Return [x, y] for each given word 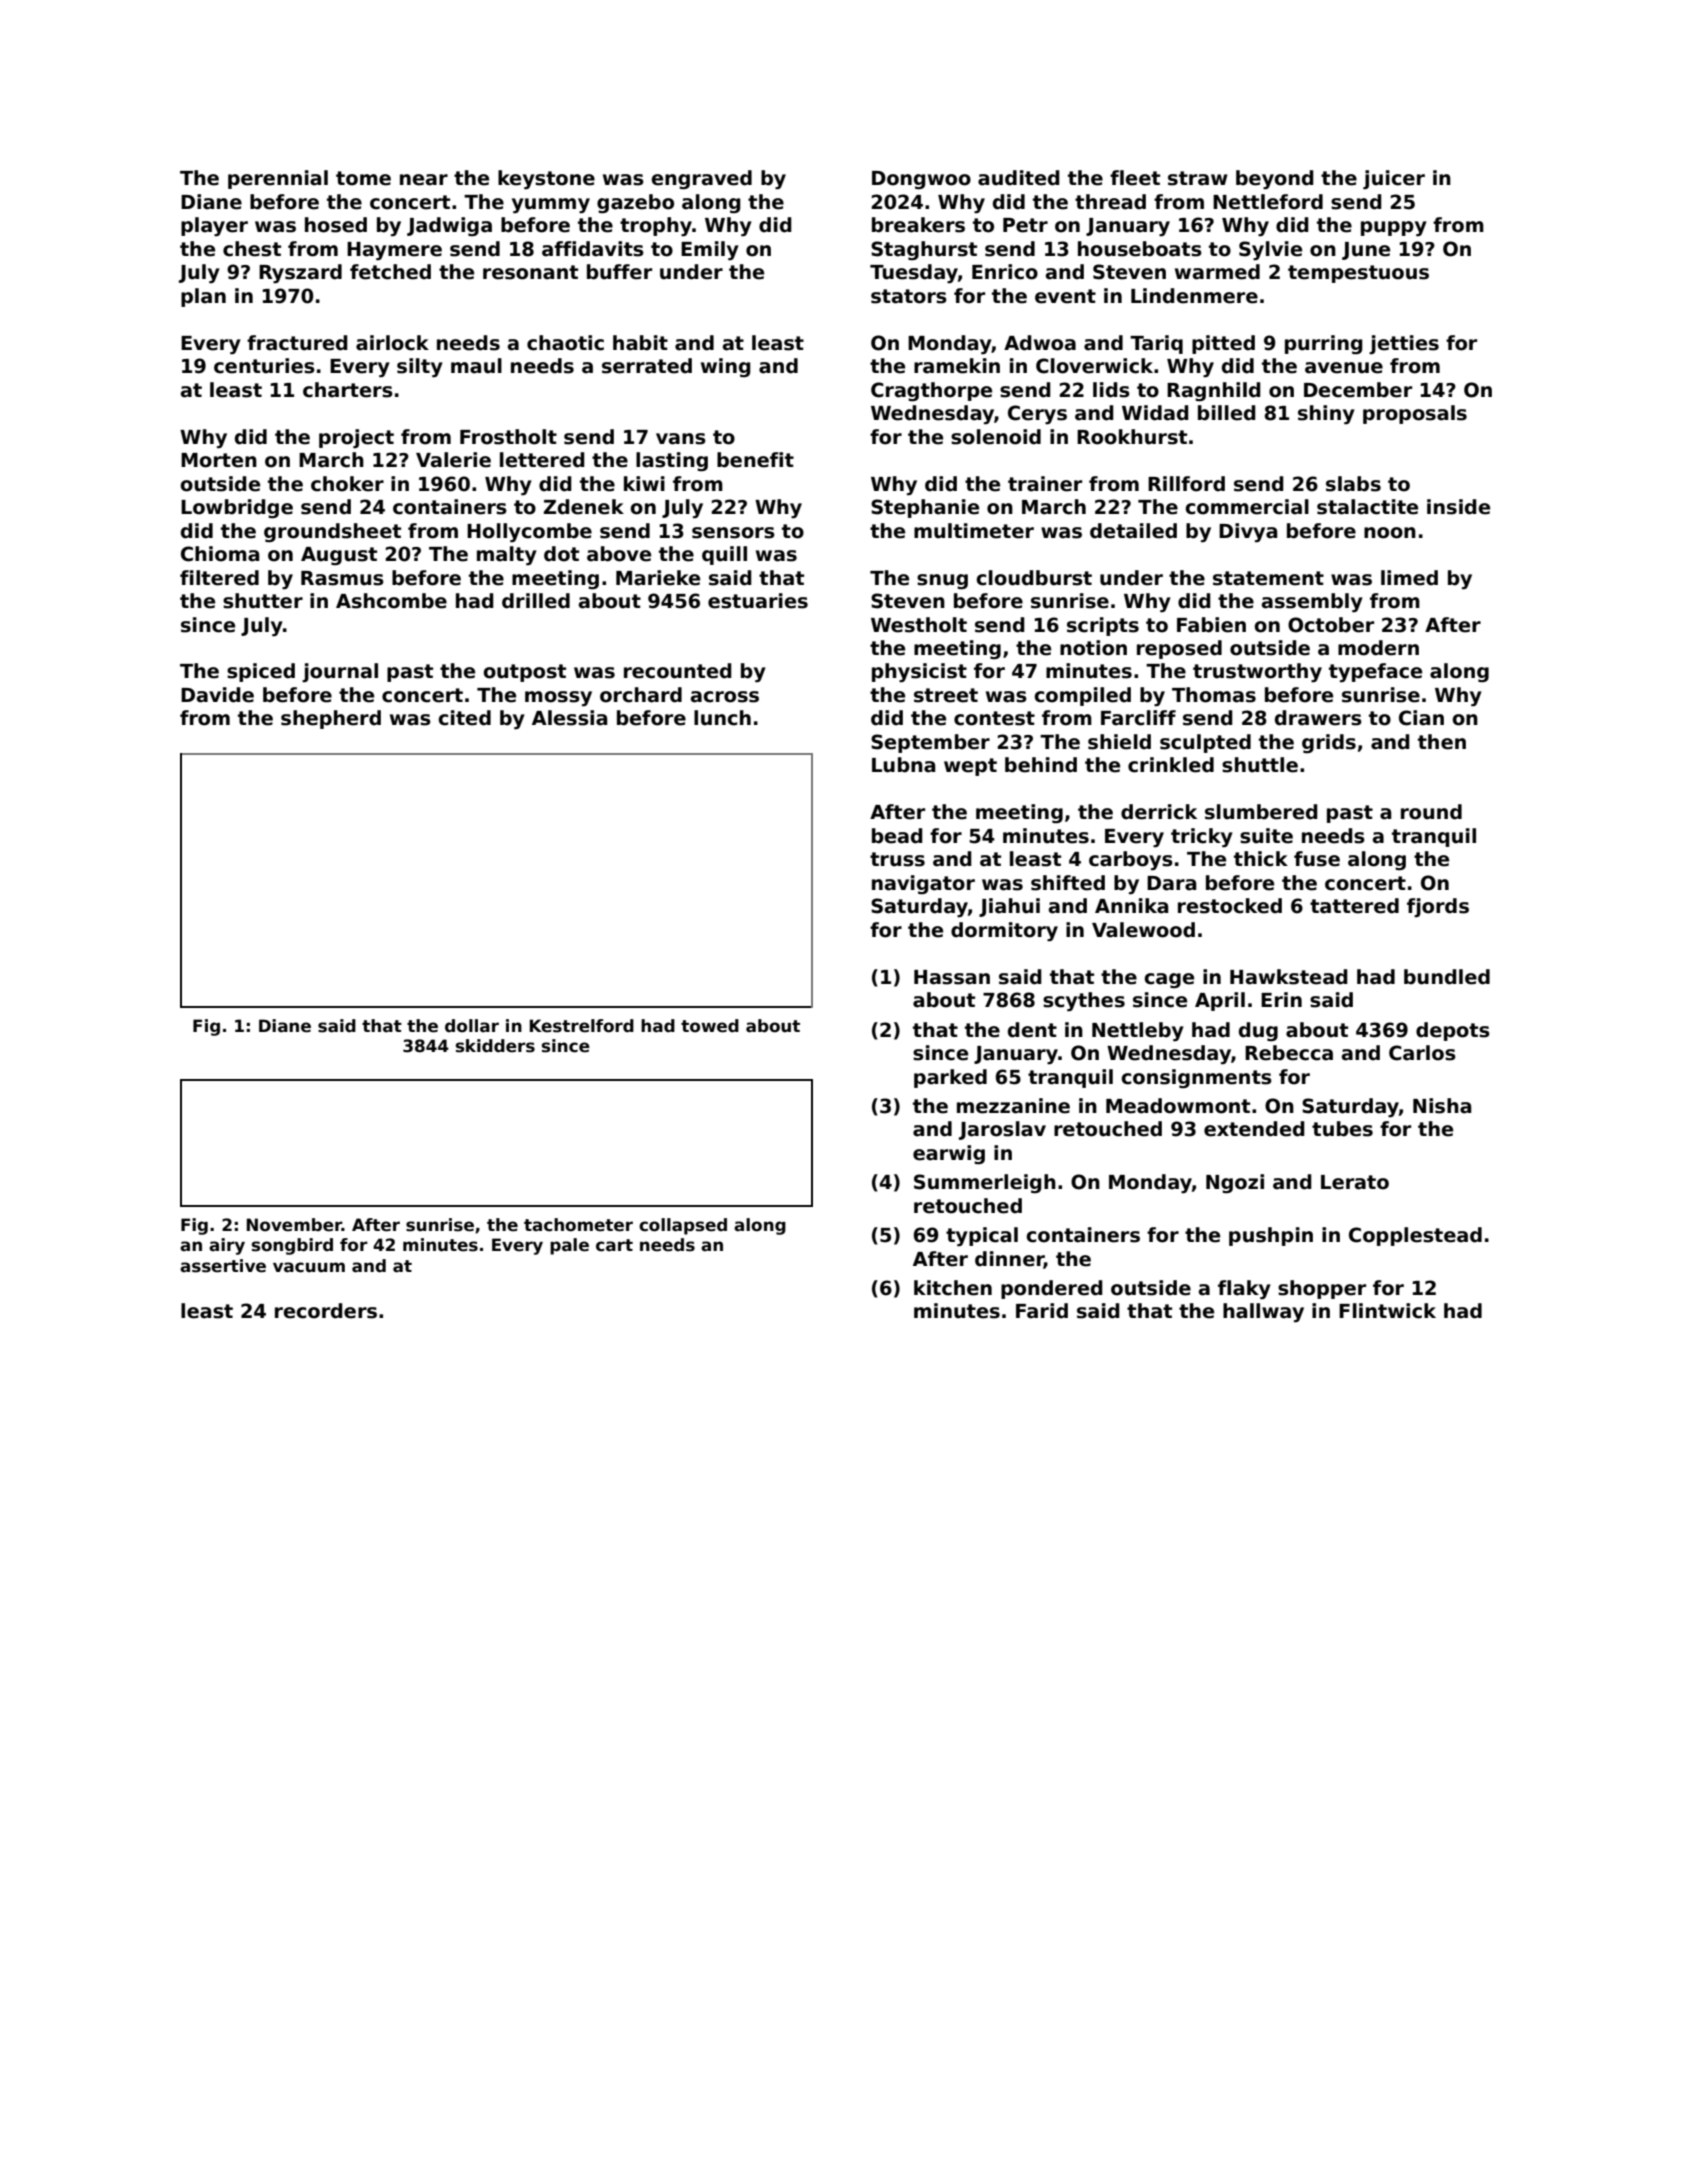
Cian [1421, 718]
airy [227, 1246]
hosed [336, 225]
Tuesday [914, 273]
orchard [641, 695]
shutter [263, 601]
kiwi [644, 483]
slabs [1353, 484]
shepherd [331, 719]
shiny [1326, 414]
